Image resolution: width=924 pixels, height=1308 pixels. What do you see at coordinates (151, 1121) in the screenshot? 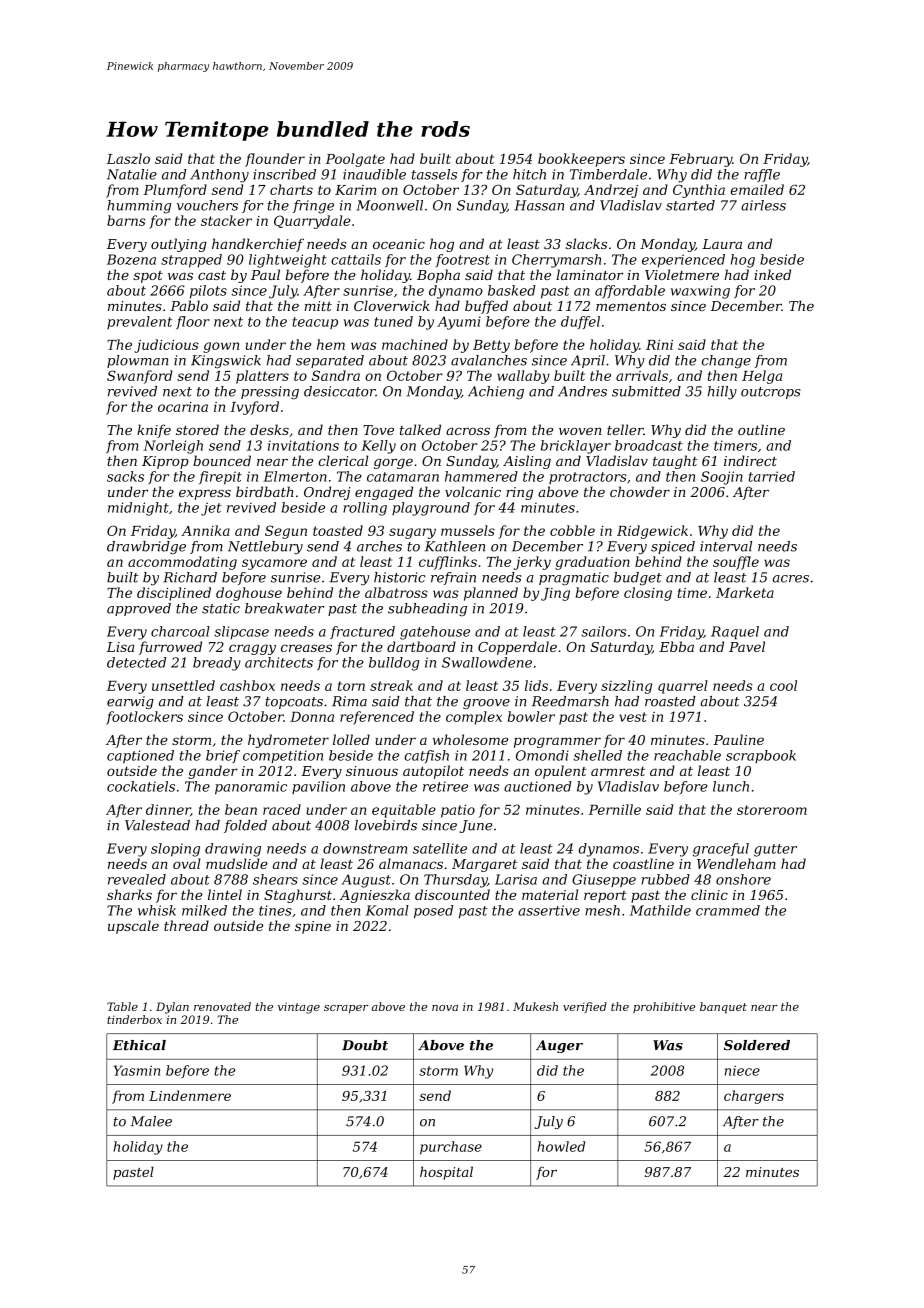
I see `Malee` at bounding box center [151, 1121].
